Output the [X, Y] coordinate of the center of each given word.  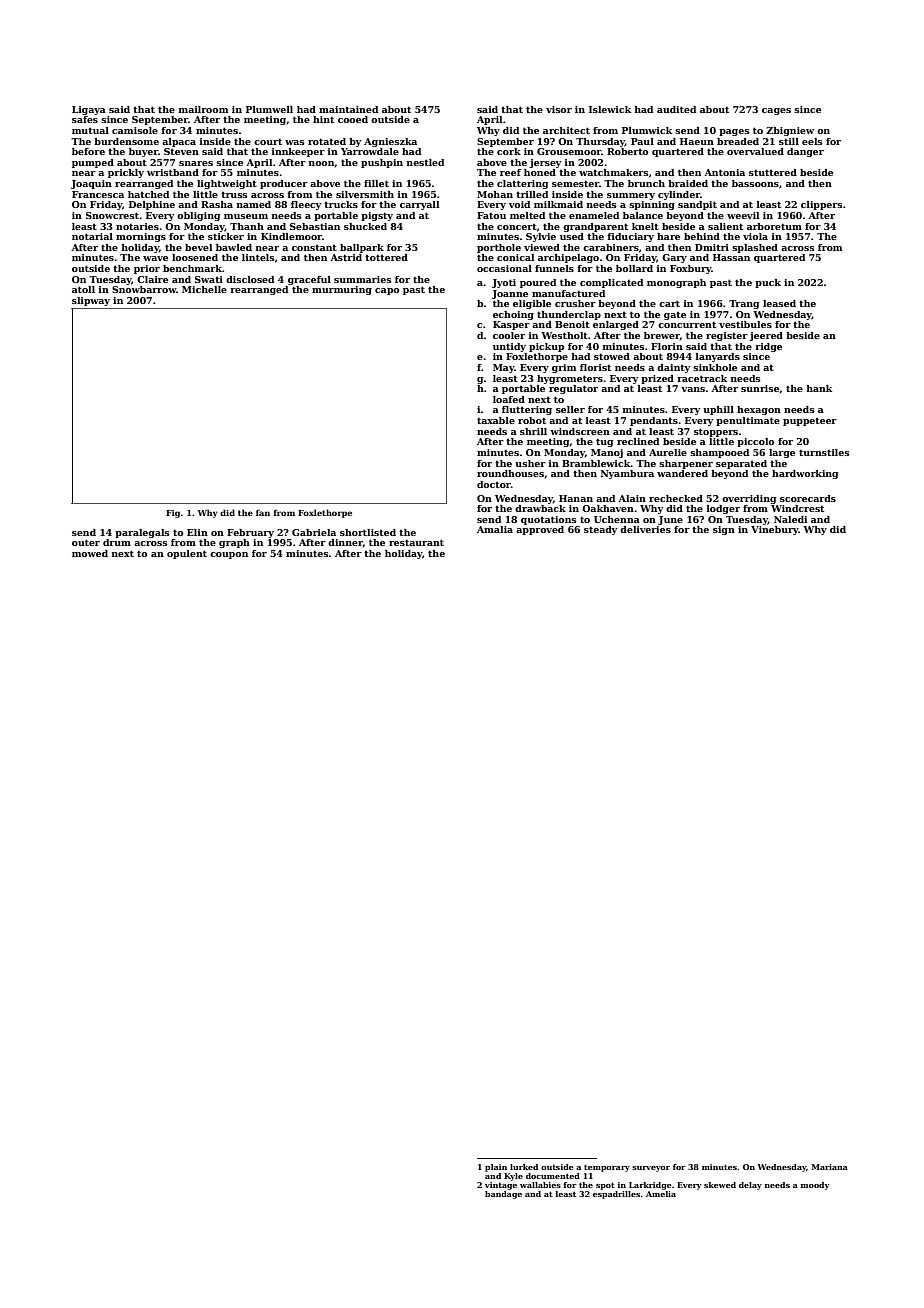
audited [676, 109]
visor [559, 109]
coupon [229, 555]
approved [540, 530]
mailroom [203, 109]
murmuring [342, 290]
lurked [524, 1167]
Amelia [661, 1194]
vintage [501, 1186]
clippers [822, 205]
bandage [503, 1195]
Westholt [564, 335]
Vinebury [774, 530]
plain [496, 1168]
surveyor [651, 1169]
